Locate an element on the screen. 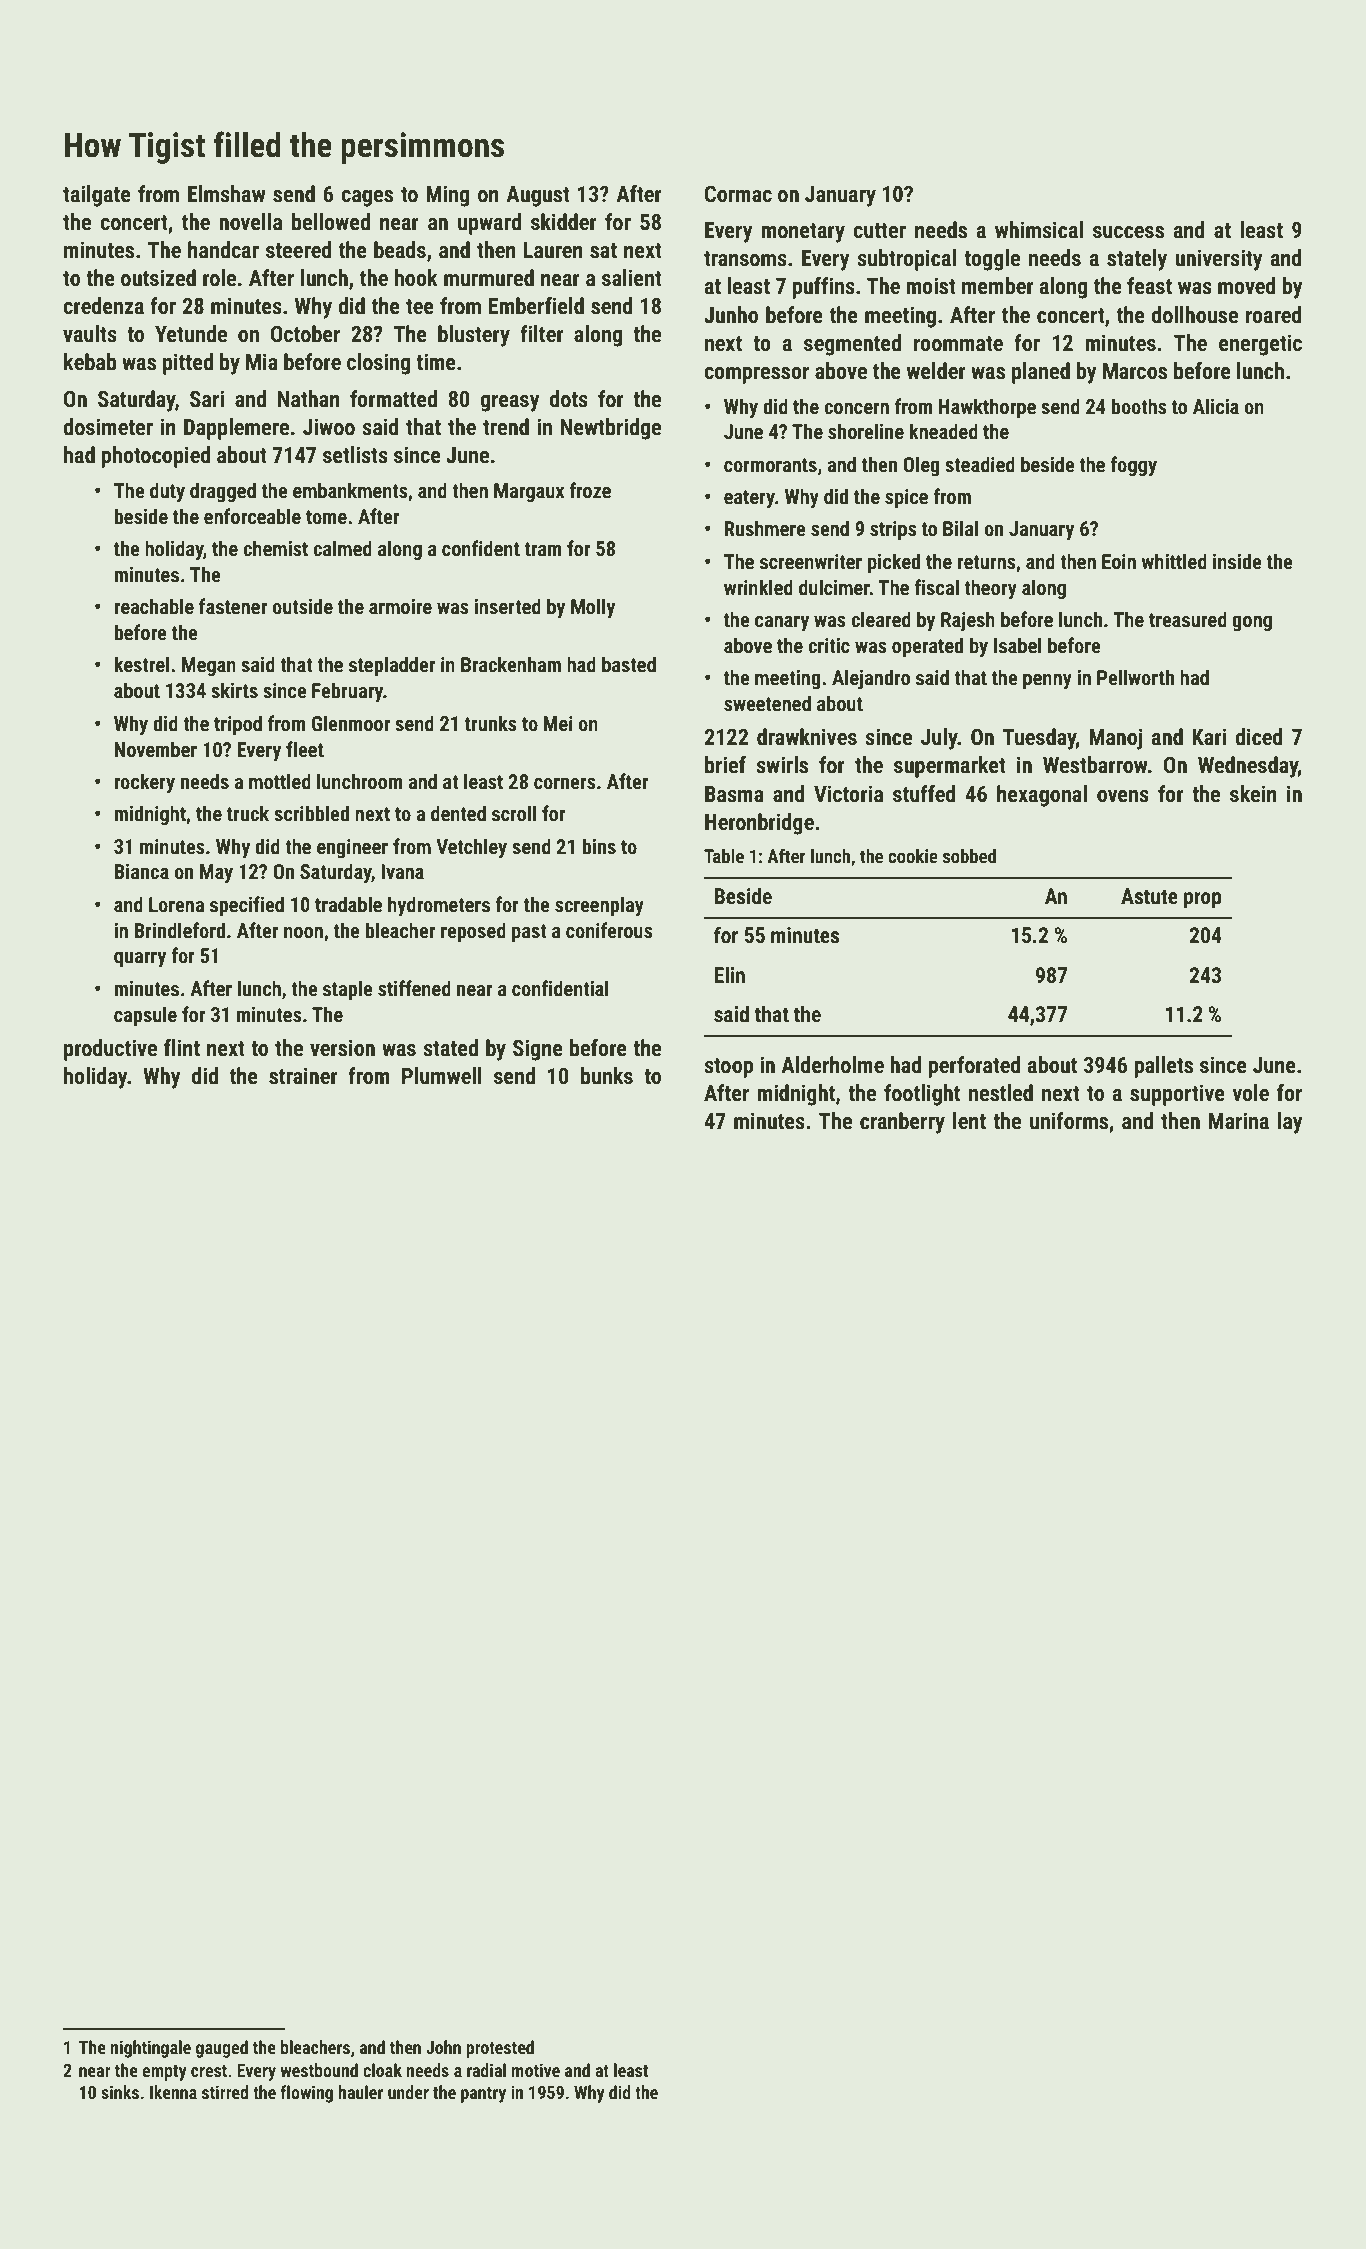 The height and width of the screenshot is (2249, 1366). strainer is located at coordinates (303, 1076).
